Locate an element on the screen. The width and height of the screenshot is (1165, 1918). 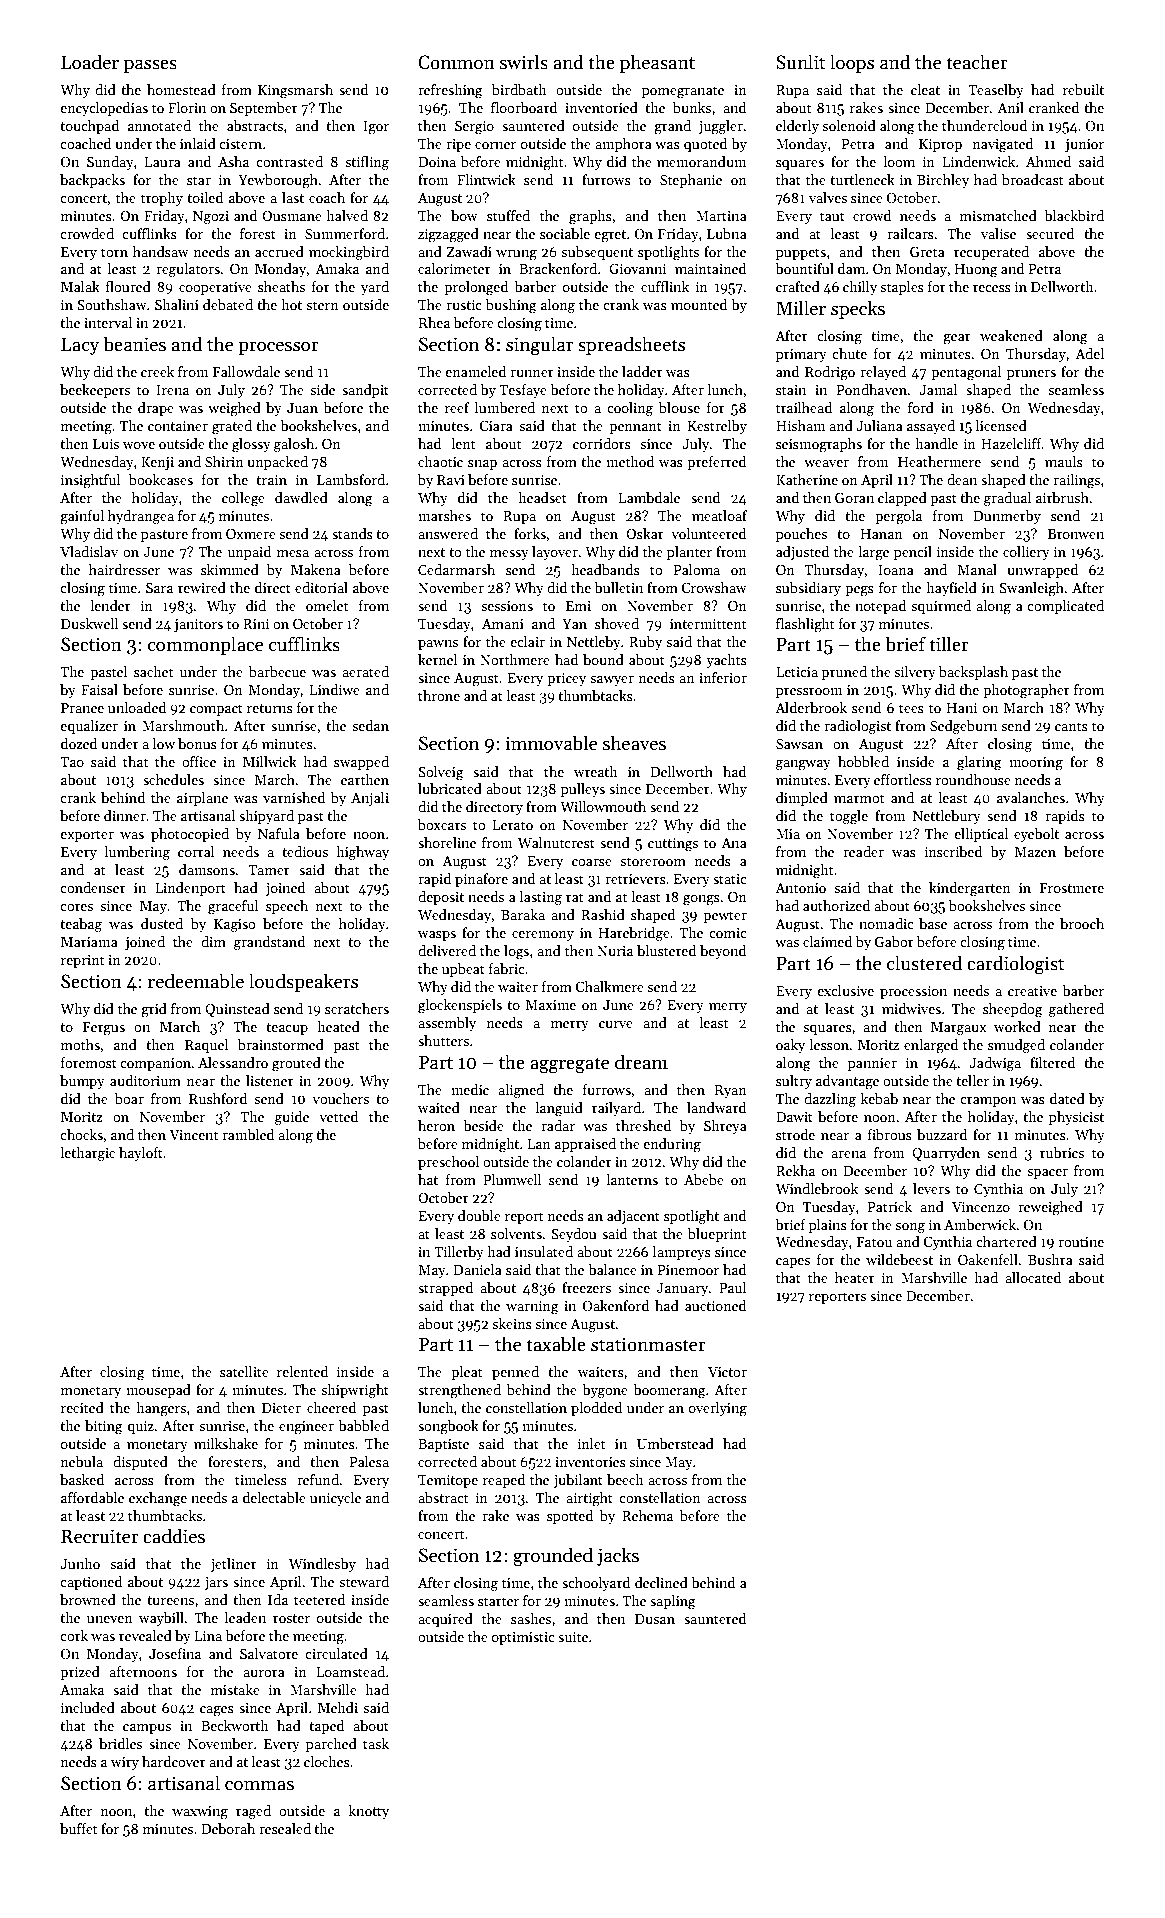
preferred is located at coordinates (716, 463).
